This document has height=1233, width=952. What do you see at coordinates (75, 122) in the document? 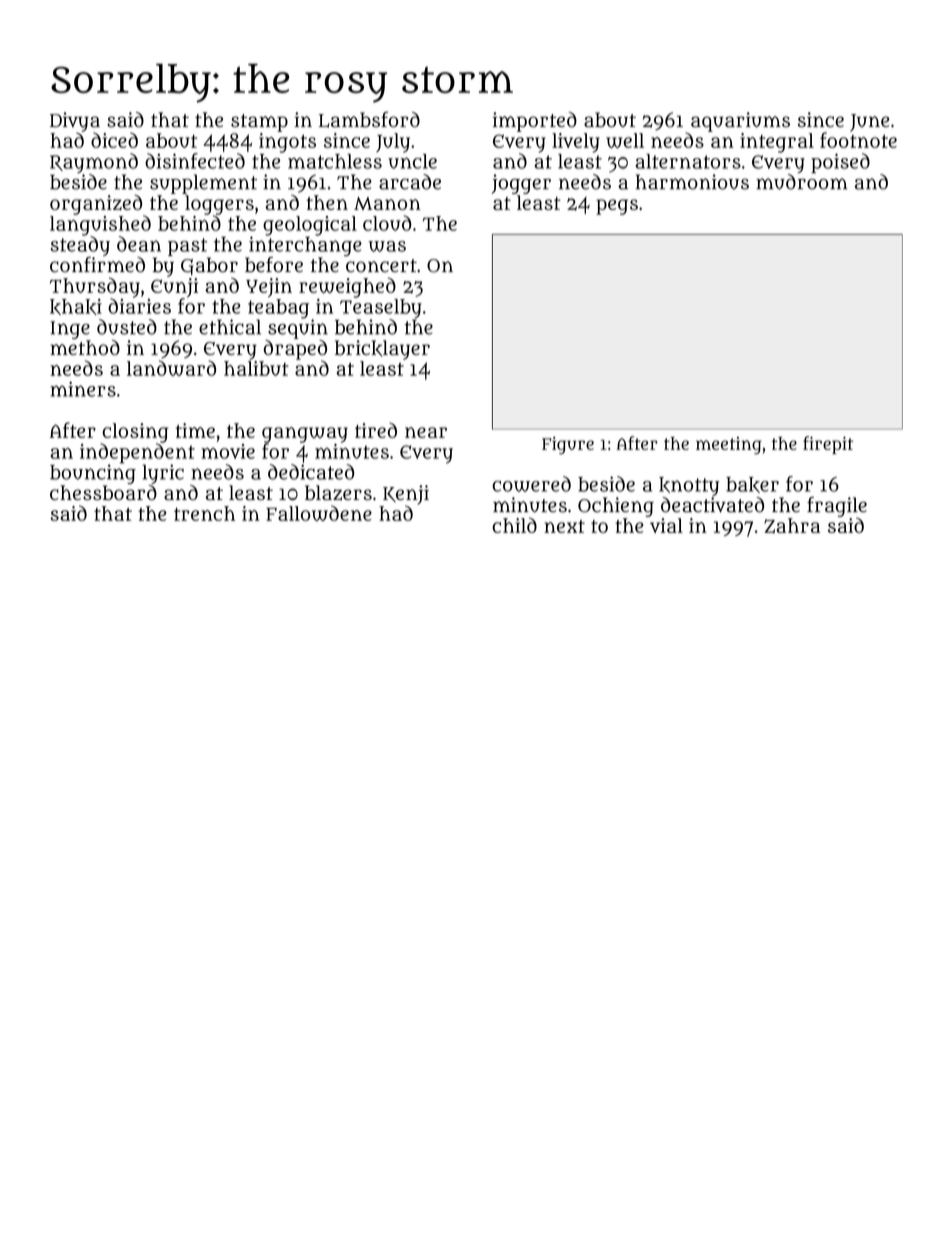
I see `Divya` at bounding box center [75, 122].
